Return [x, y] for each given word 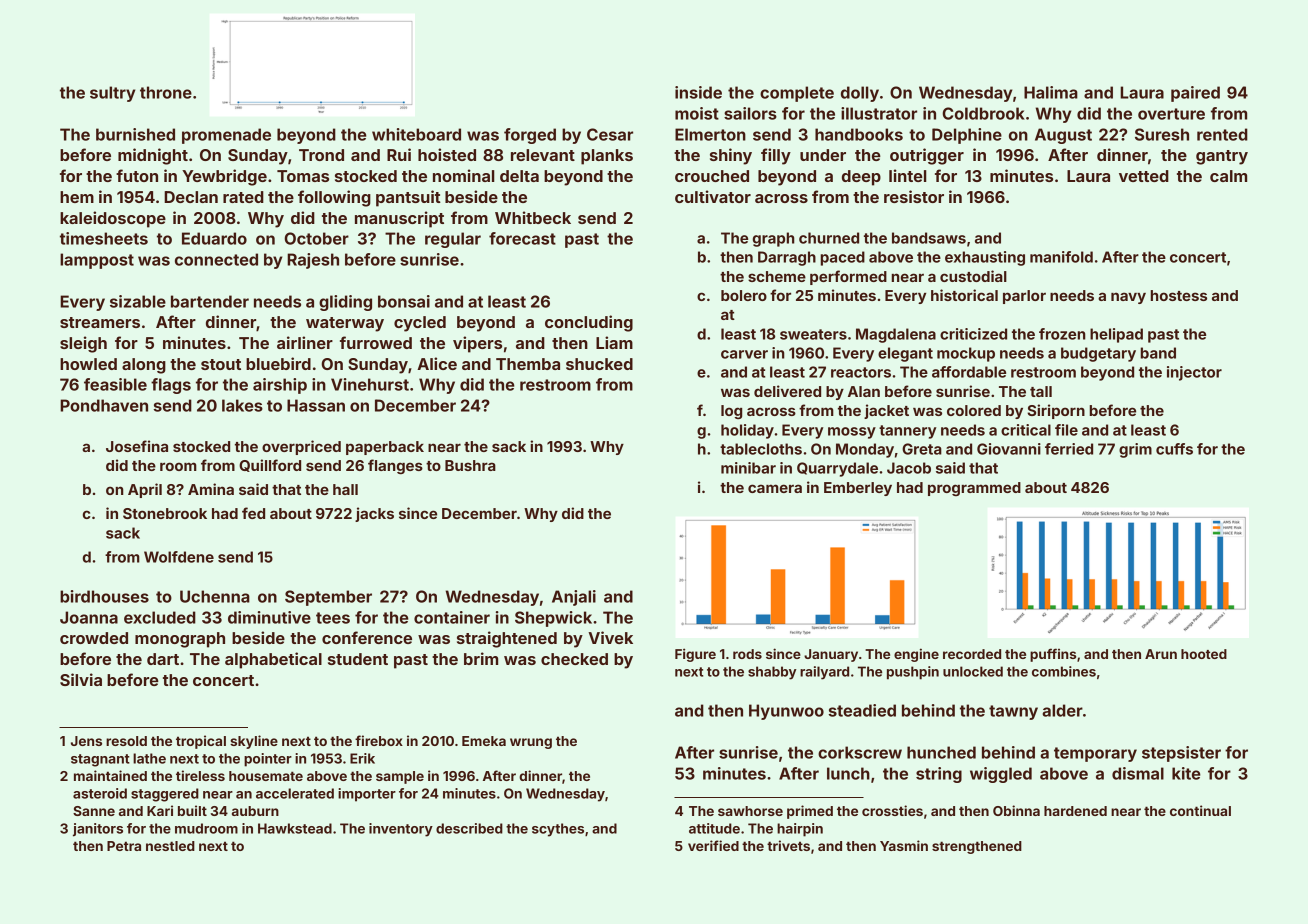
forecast [522, 238]
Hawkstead [295, 828]
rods [747, 654]
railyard [824, 673]
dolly [860, 94]
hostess [1178, 295]
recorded [972, 654]
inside [698, 92]
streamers [100, 322]
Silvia [81, 679]
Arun [1161, 654]
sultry [112, 94]
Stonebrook [165, 513]
